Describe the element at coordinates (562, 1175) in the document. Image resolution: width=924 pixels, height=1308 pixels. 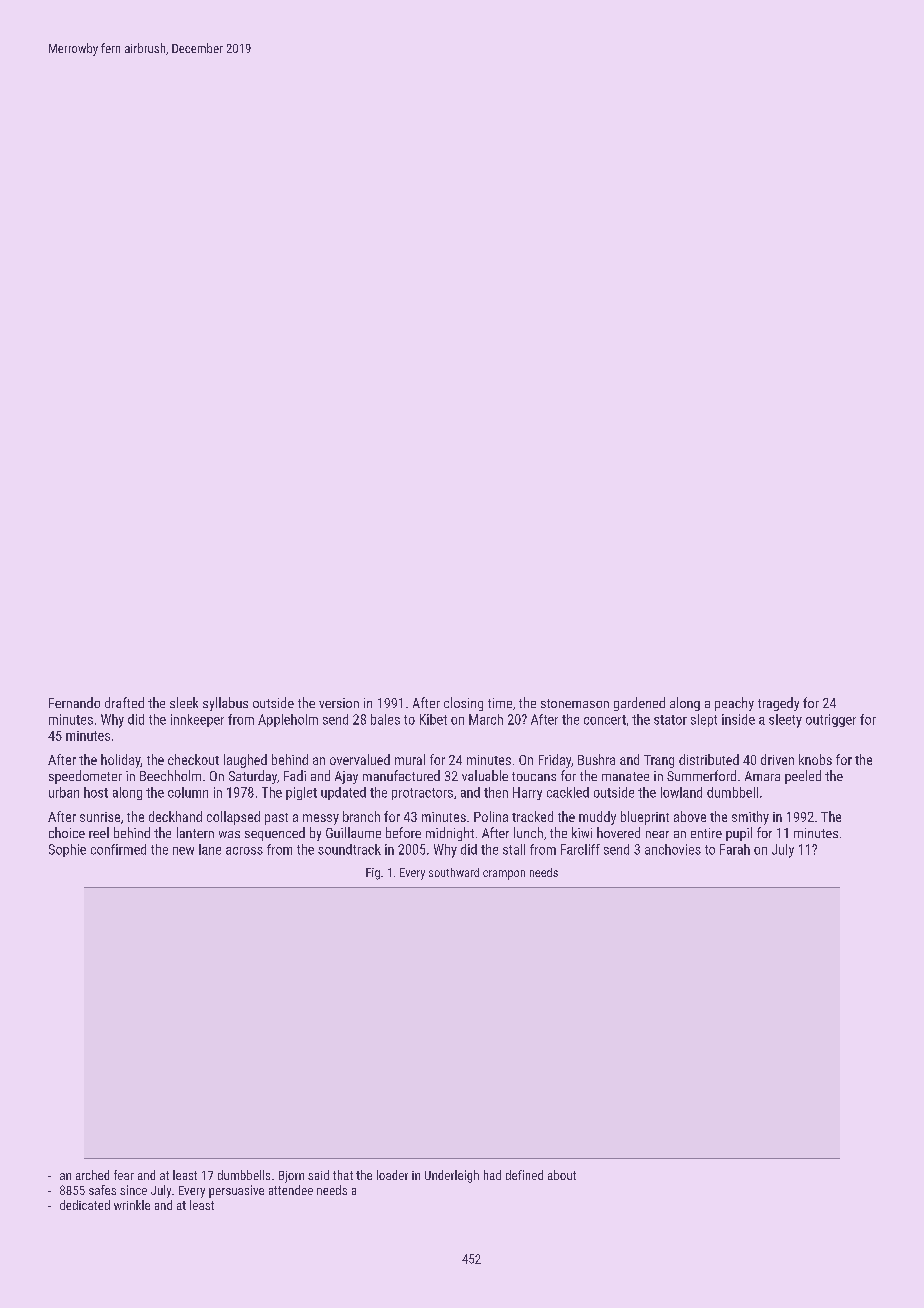
I see `about` at that location.
